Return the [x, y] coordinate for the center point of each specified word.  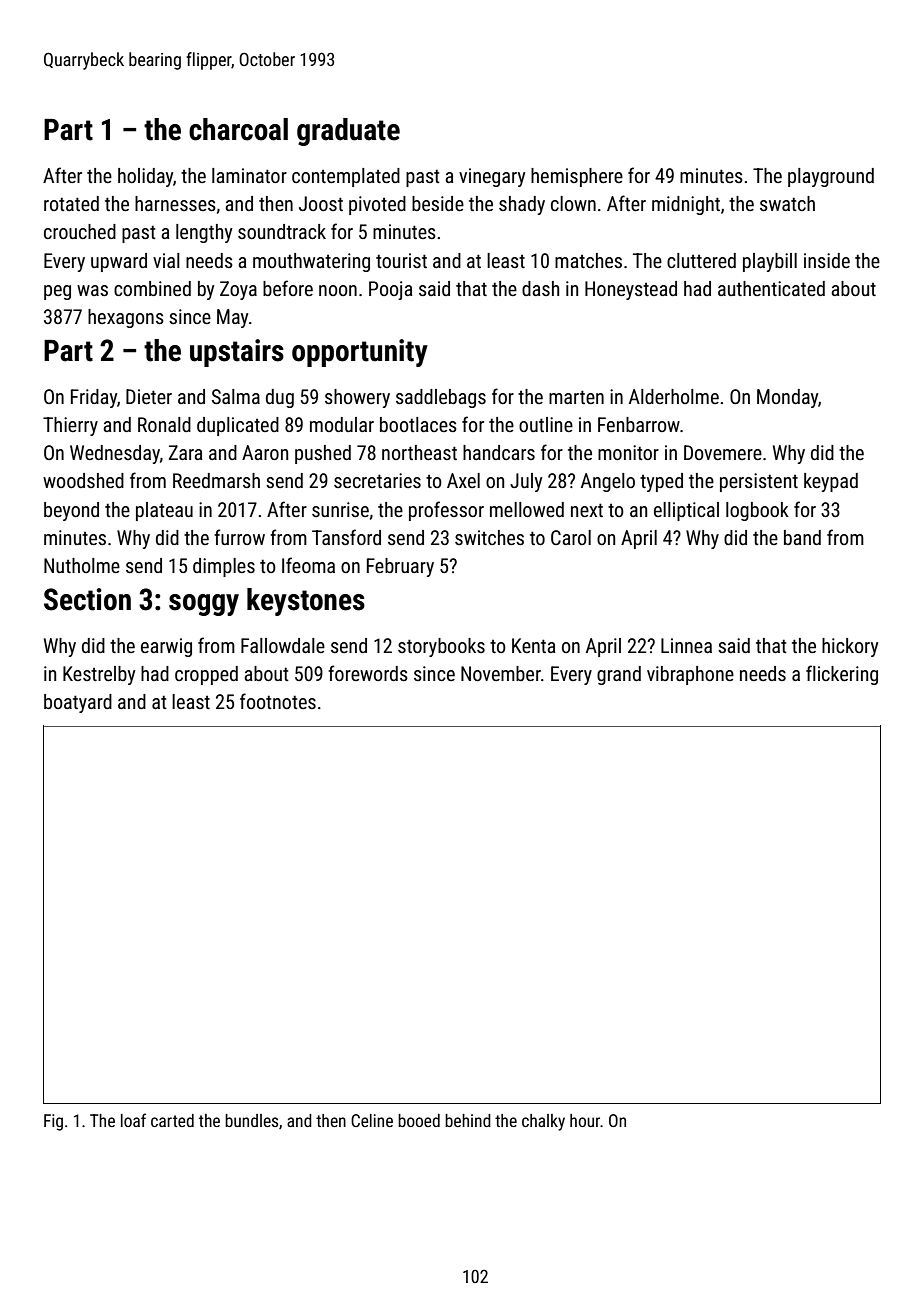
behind [468, 1120]
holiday [145, 177]
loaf [133, 1120]
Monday [787, 398]
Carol [571, 537]
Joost [321, 203]
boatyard [78, 703]
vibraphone [690, 675]
